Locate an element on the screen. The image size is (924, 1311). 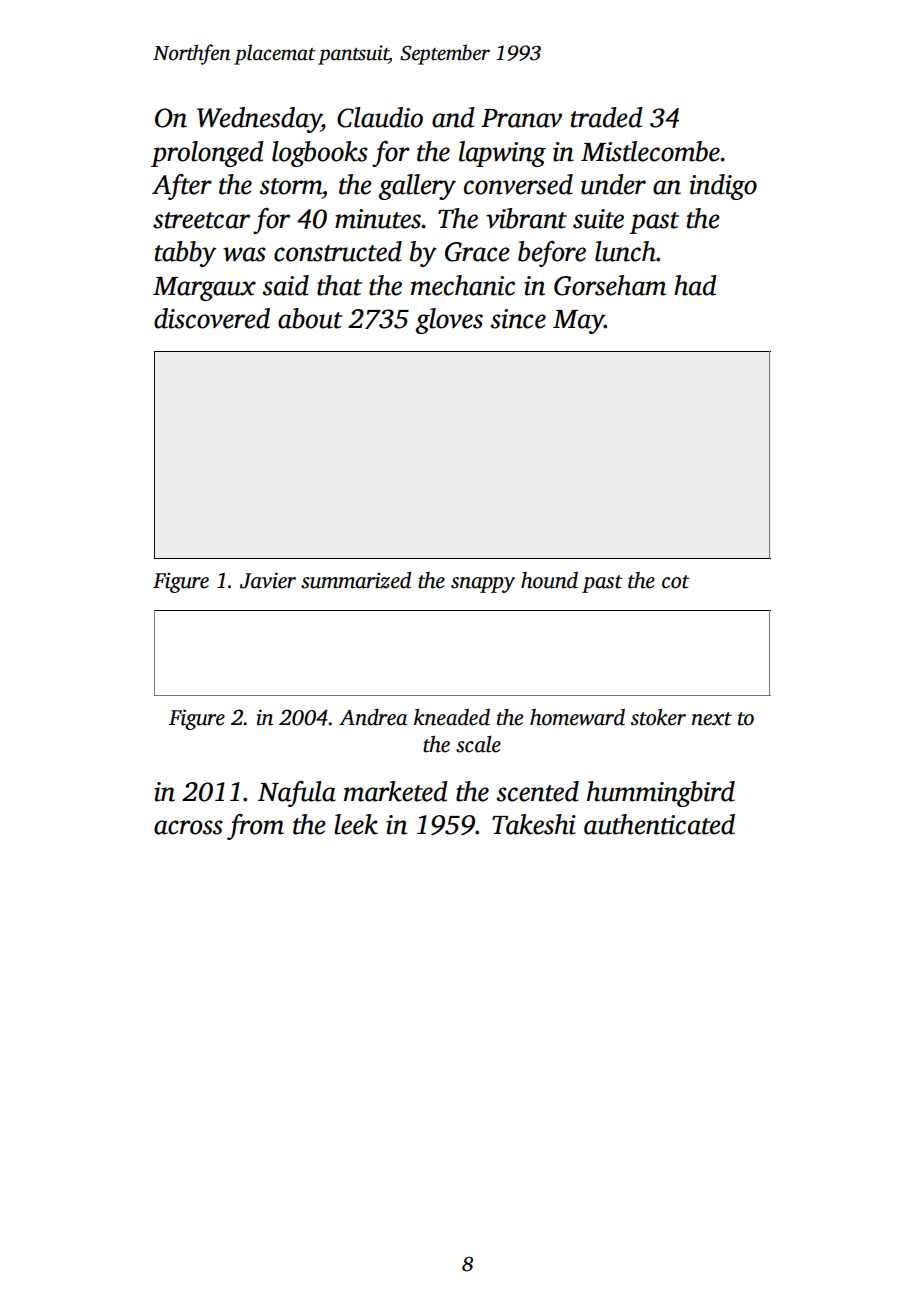
about is located at coordinates (310, 318).
